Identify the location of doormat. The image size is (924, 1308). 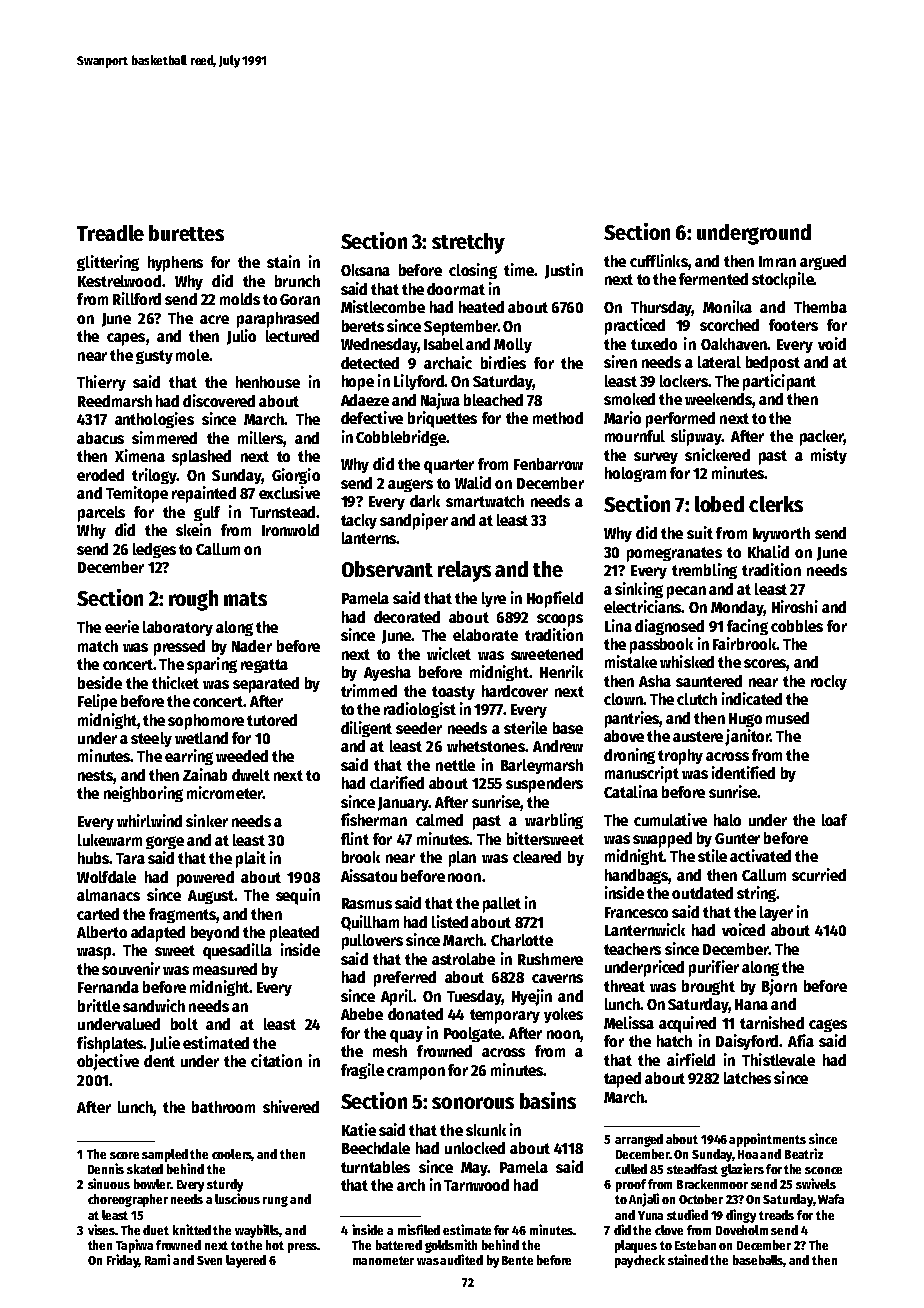
(456, 289).
